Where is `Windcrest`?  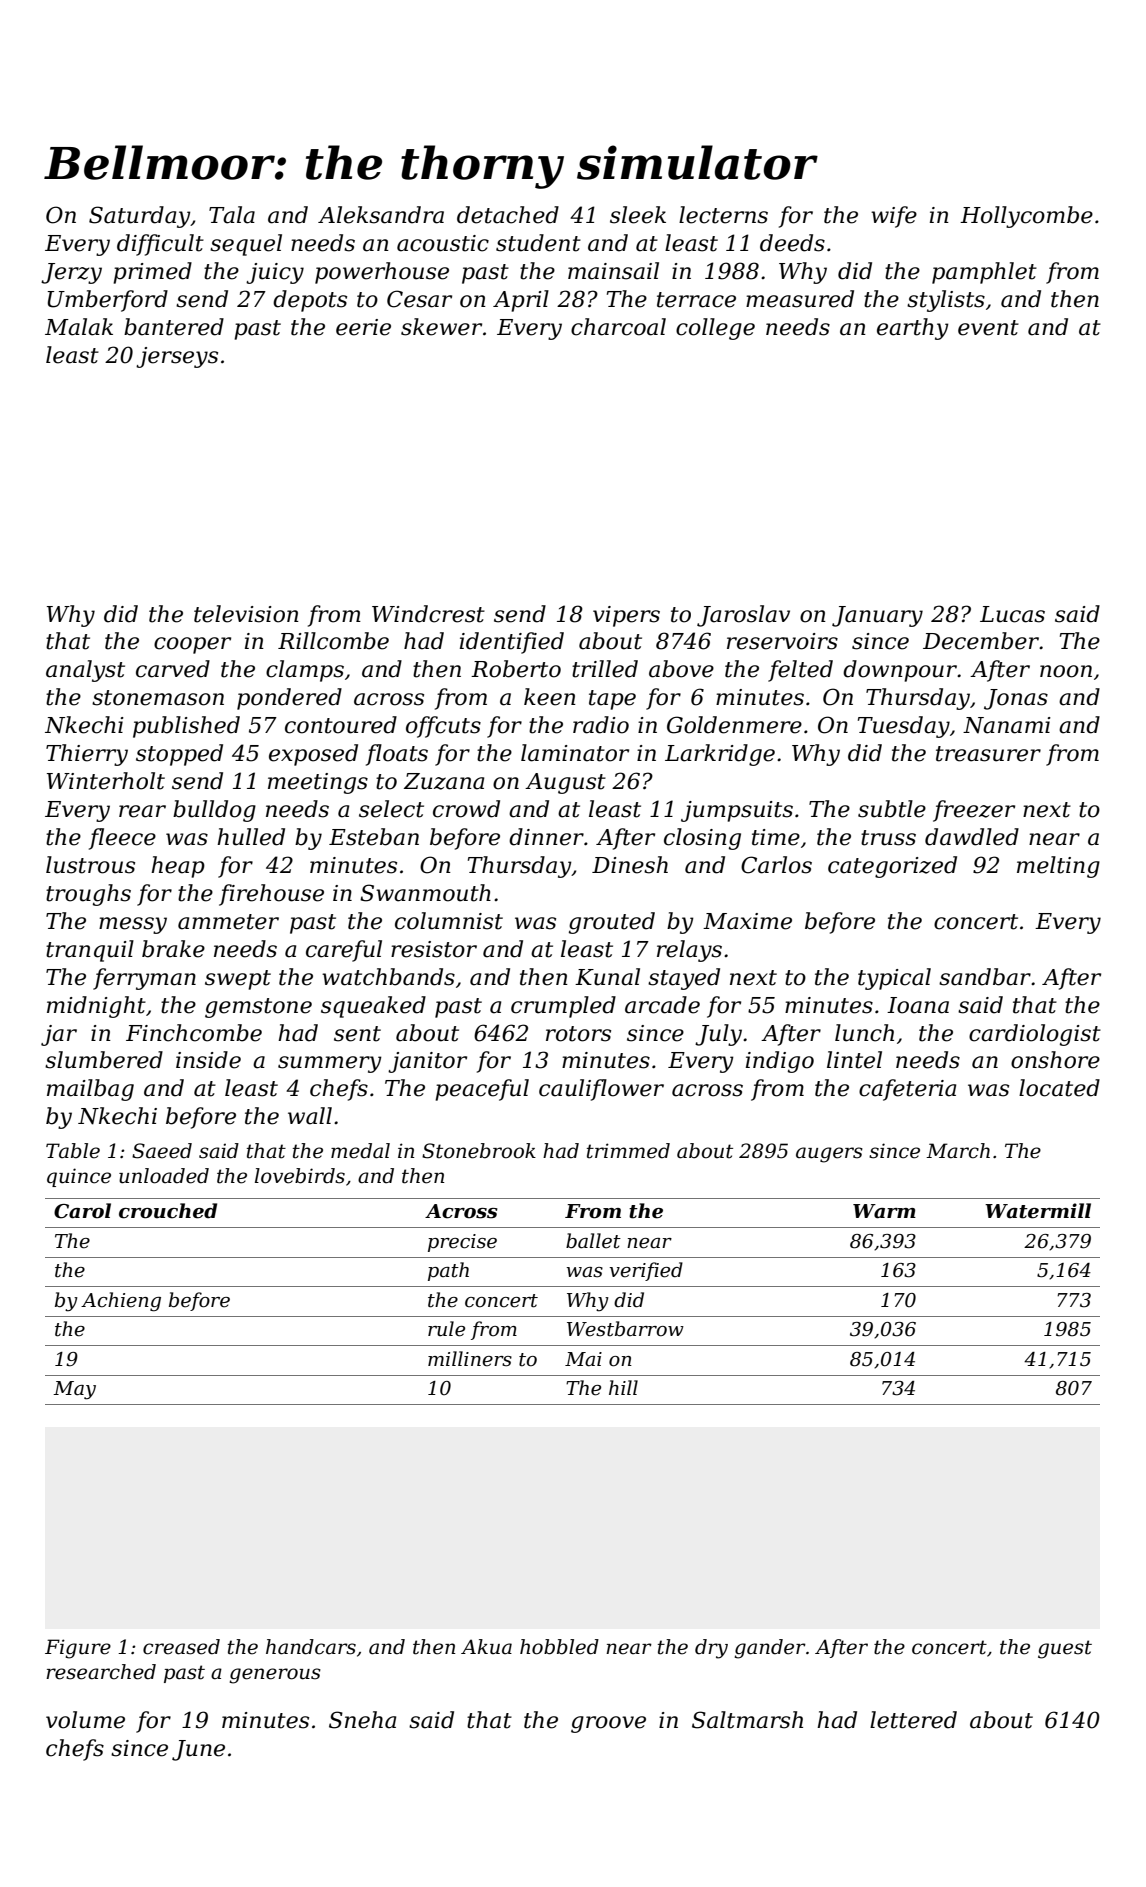
Windcrest is located at coordinates (428, 614).
